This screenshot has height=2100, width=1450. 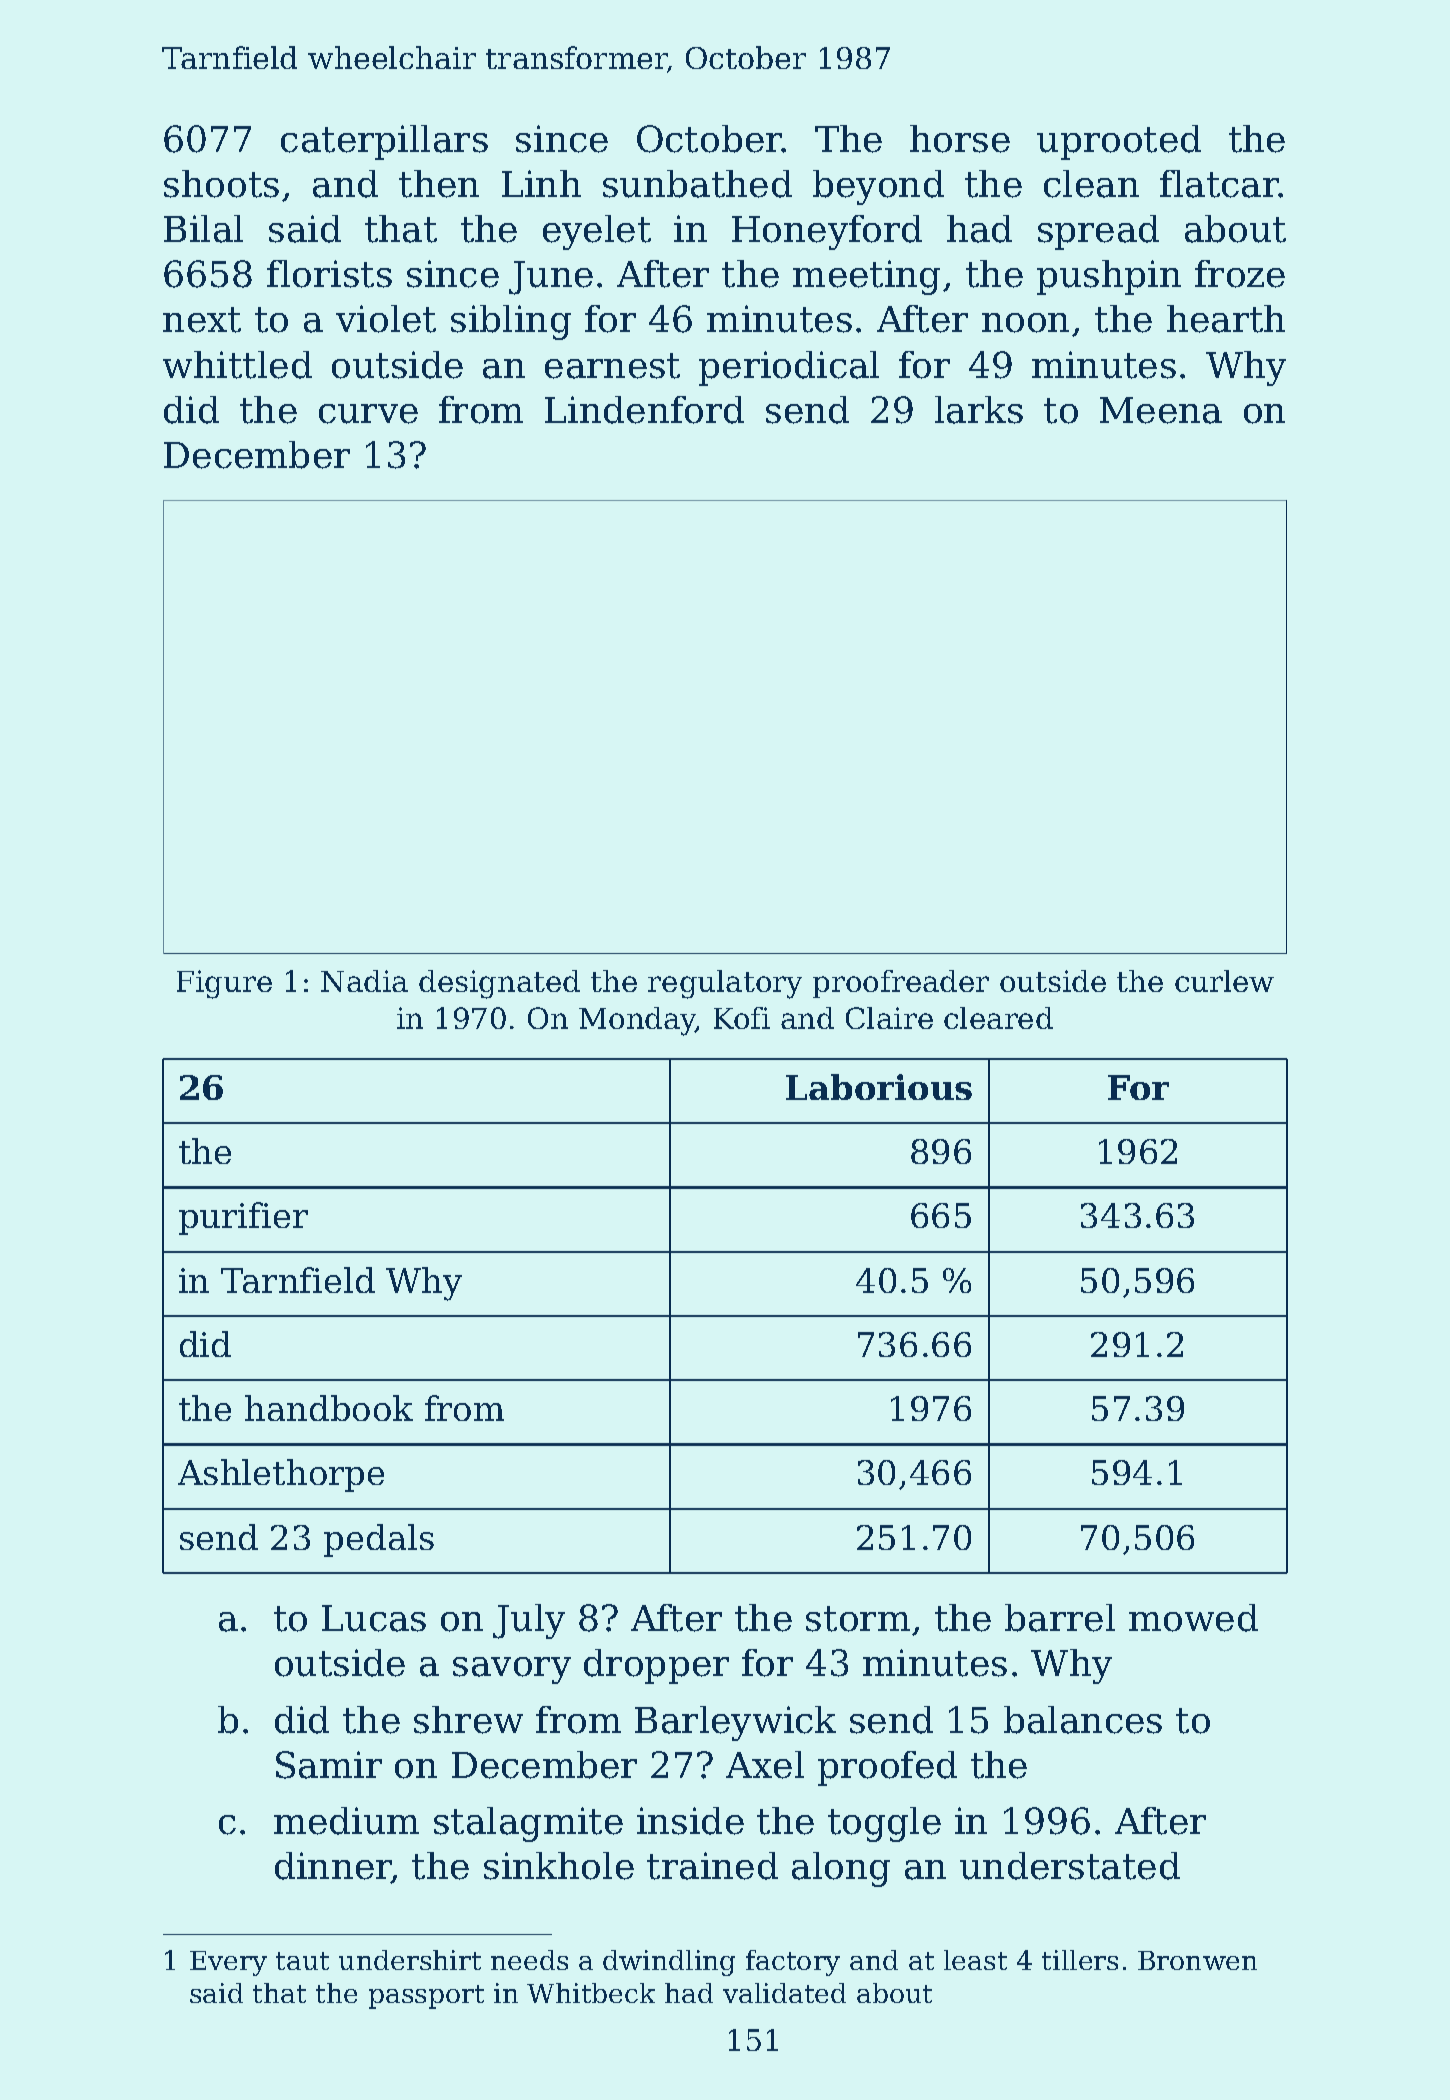 What do you see at coordinates (426, 1997) in the screenshot?
I see `passport` at bounding box center [426, 1997].
